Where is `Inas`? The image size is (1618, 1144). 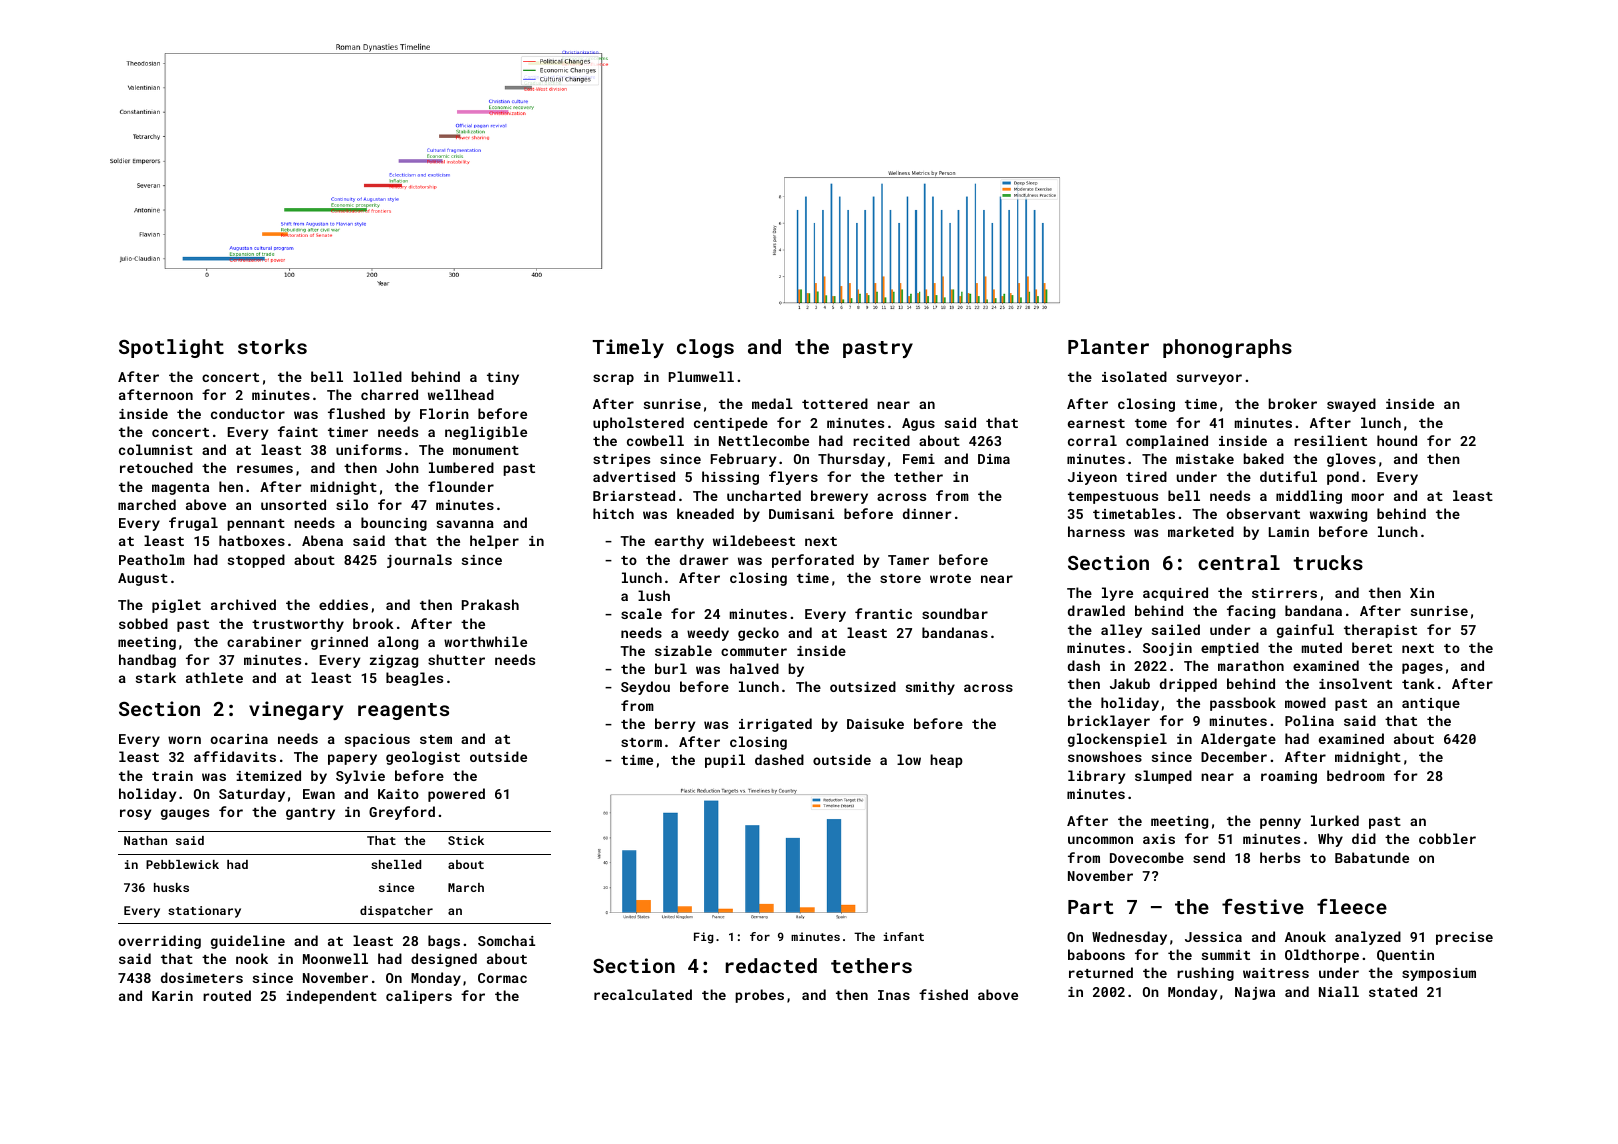 Inas is located at coordinates (894, 995).
